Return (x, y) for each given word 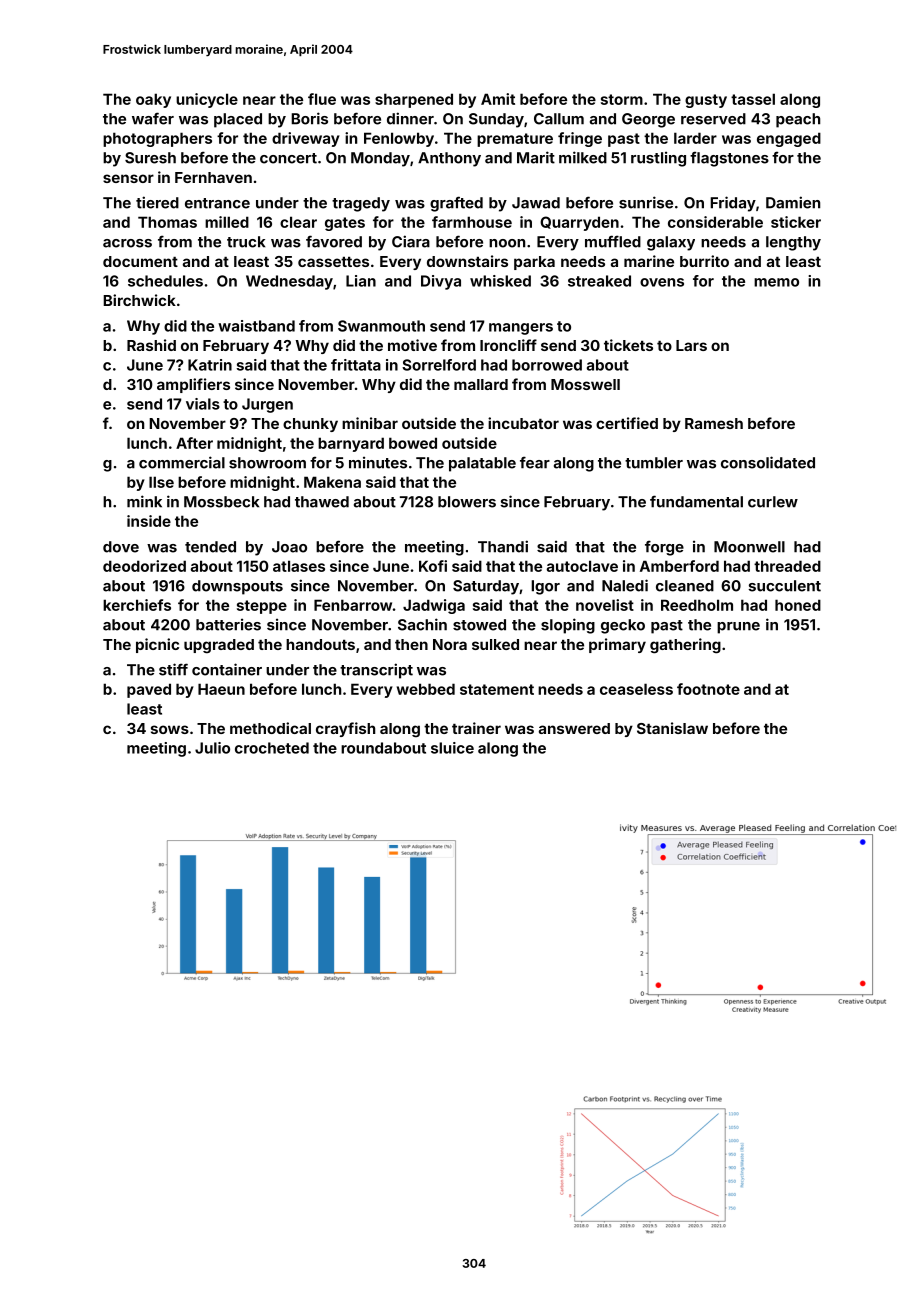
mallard (481, 384)
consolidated (768, 462)
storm (622, 99)
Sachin (422, 624)
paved (149, 690)
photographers (157, 139)
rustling (658, 159)
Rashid (151, 345)
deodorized (144, 566)
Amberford (679, 566)
